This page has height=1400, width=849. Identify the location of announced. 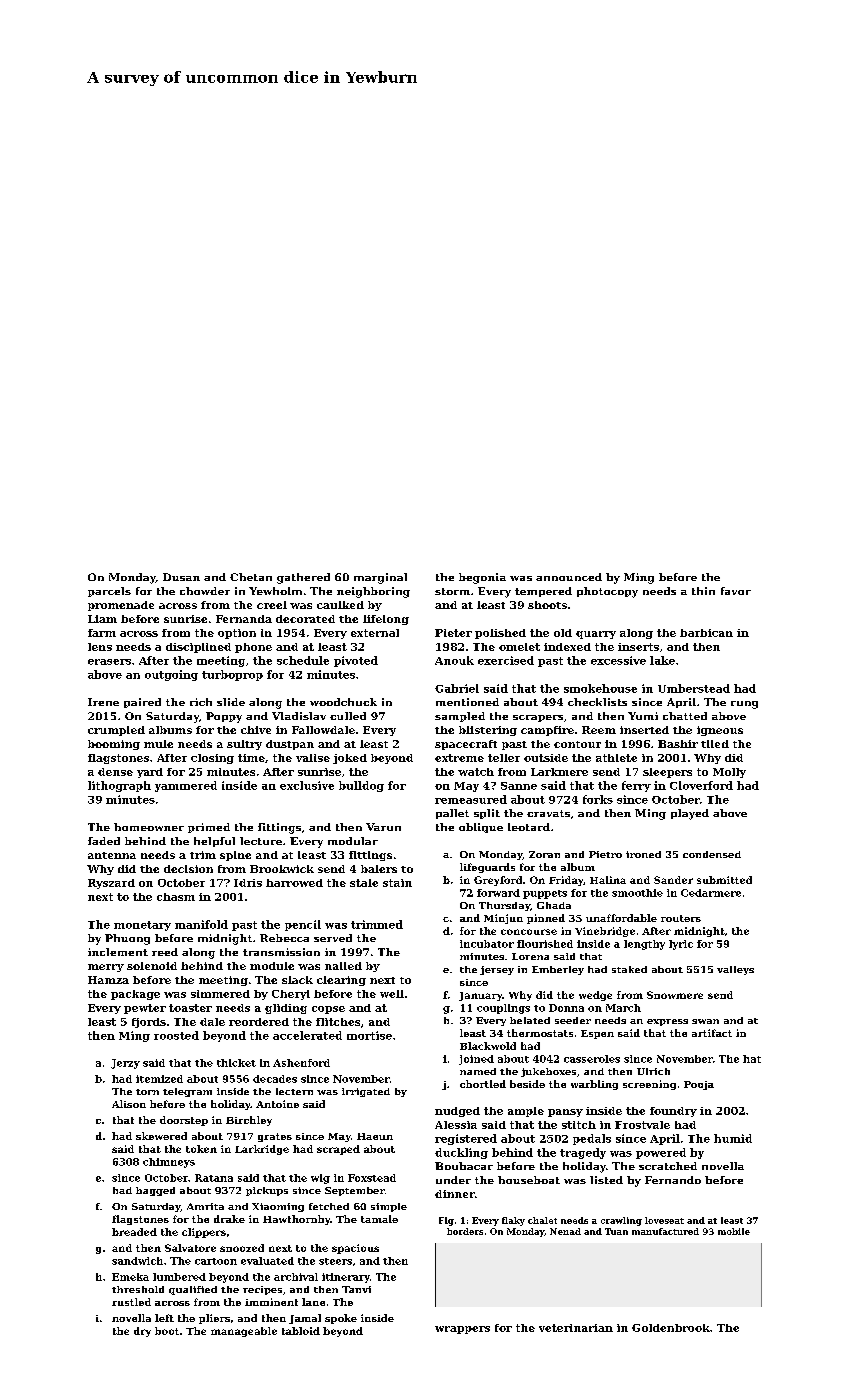
(569, 577).
